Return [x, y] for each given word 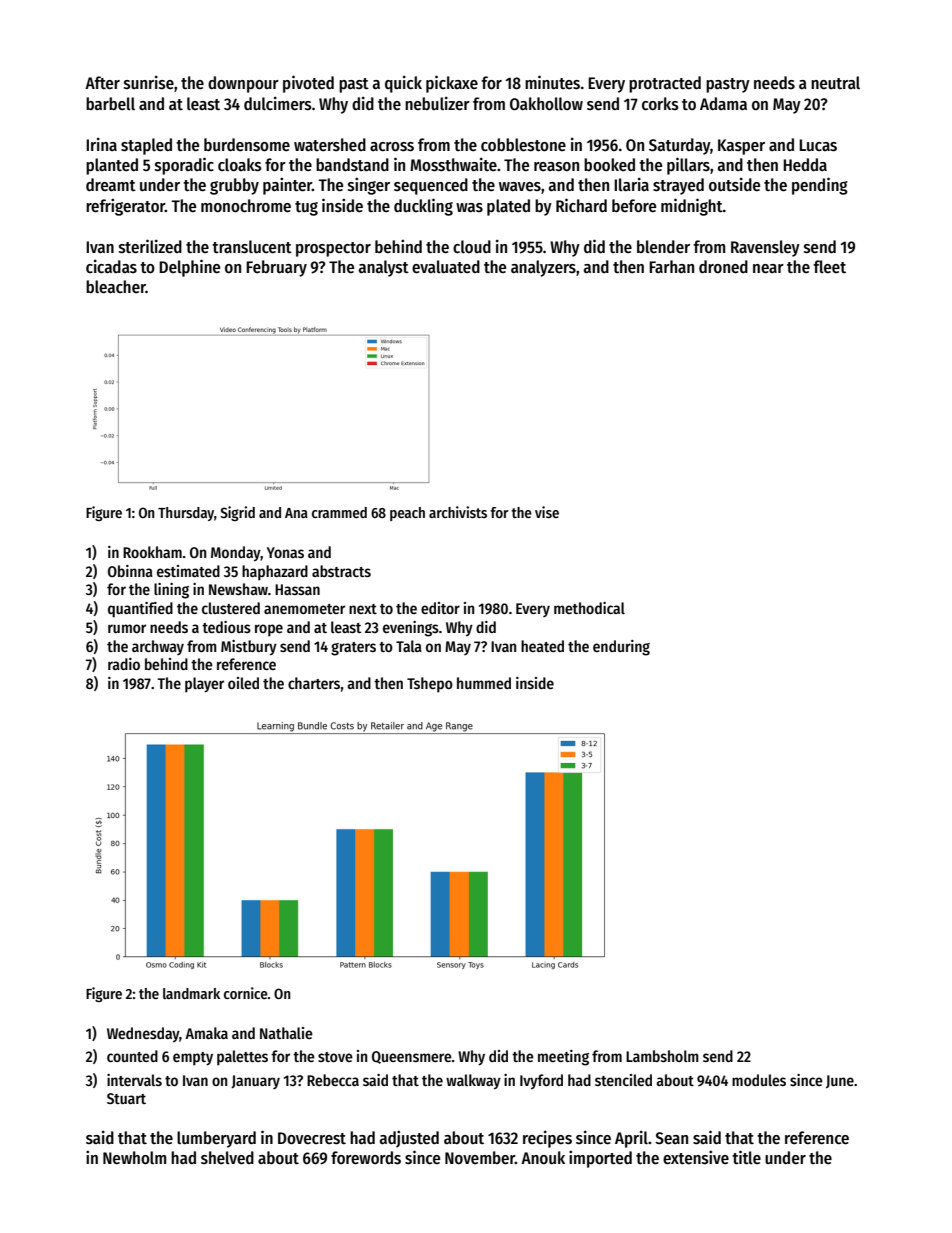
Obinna [130, 571]
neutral [835, 83]
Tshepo [430, 685]
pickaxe [452, 84]
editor [440, 608]
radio [124, 664]
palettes [242, 1058]
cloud [472, 247]
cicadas [111, 266]
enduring [621, 648]
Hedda [805, 165]
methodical [589, 608]
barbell [110, 104]
